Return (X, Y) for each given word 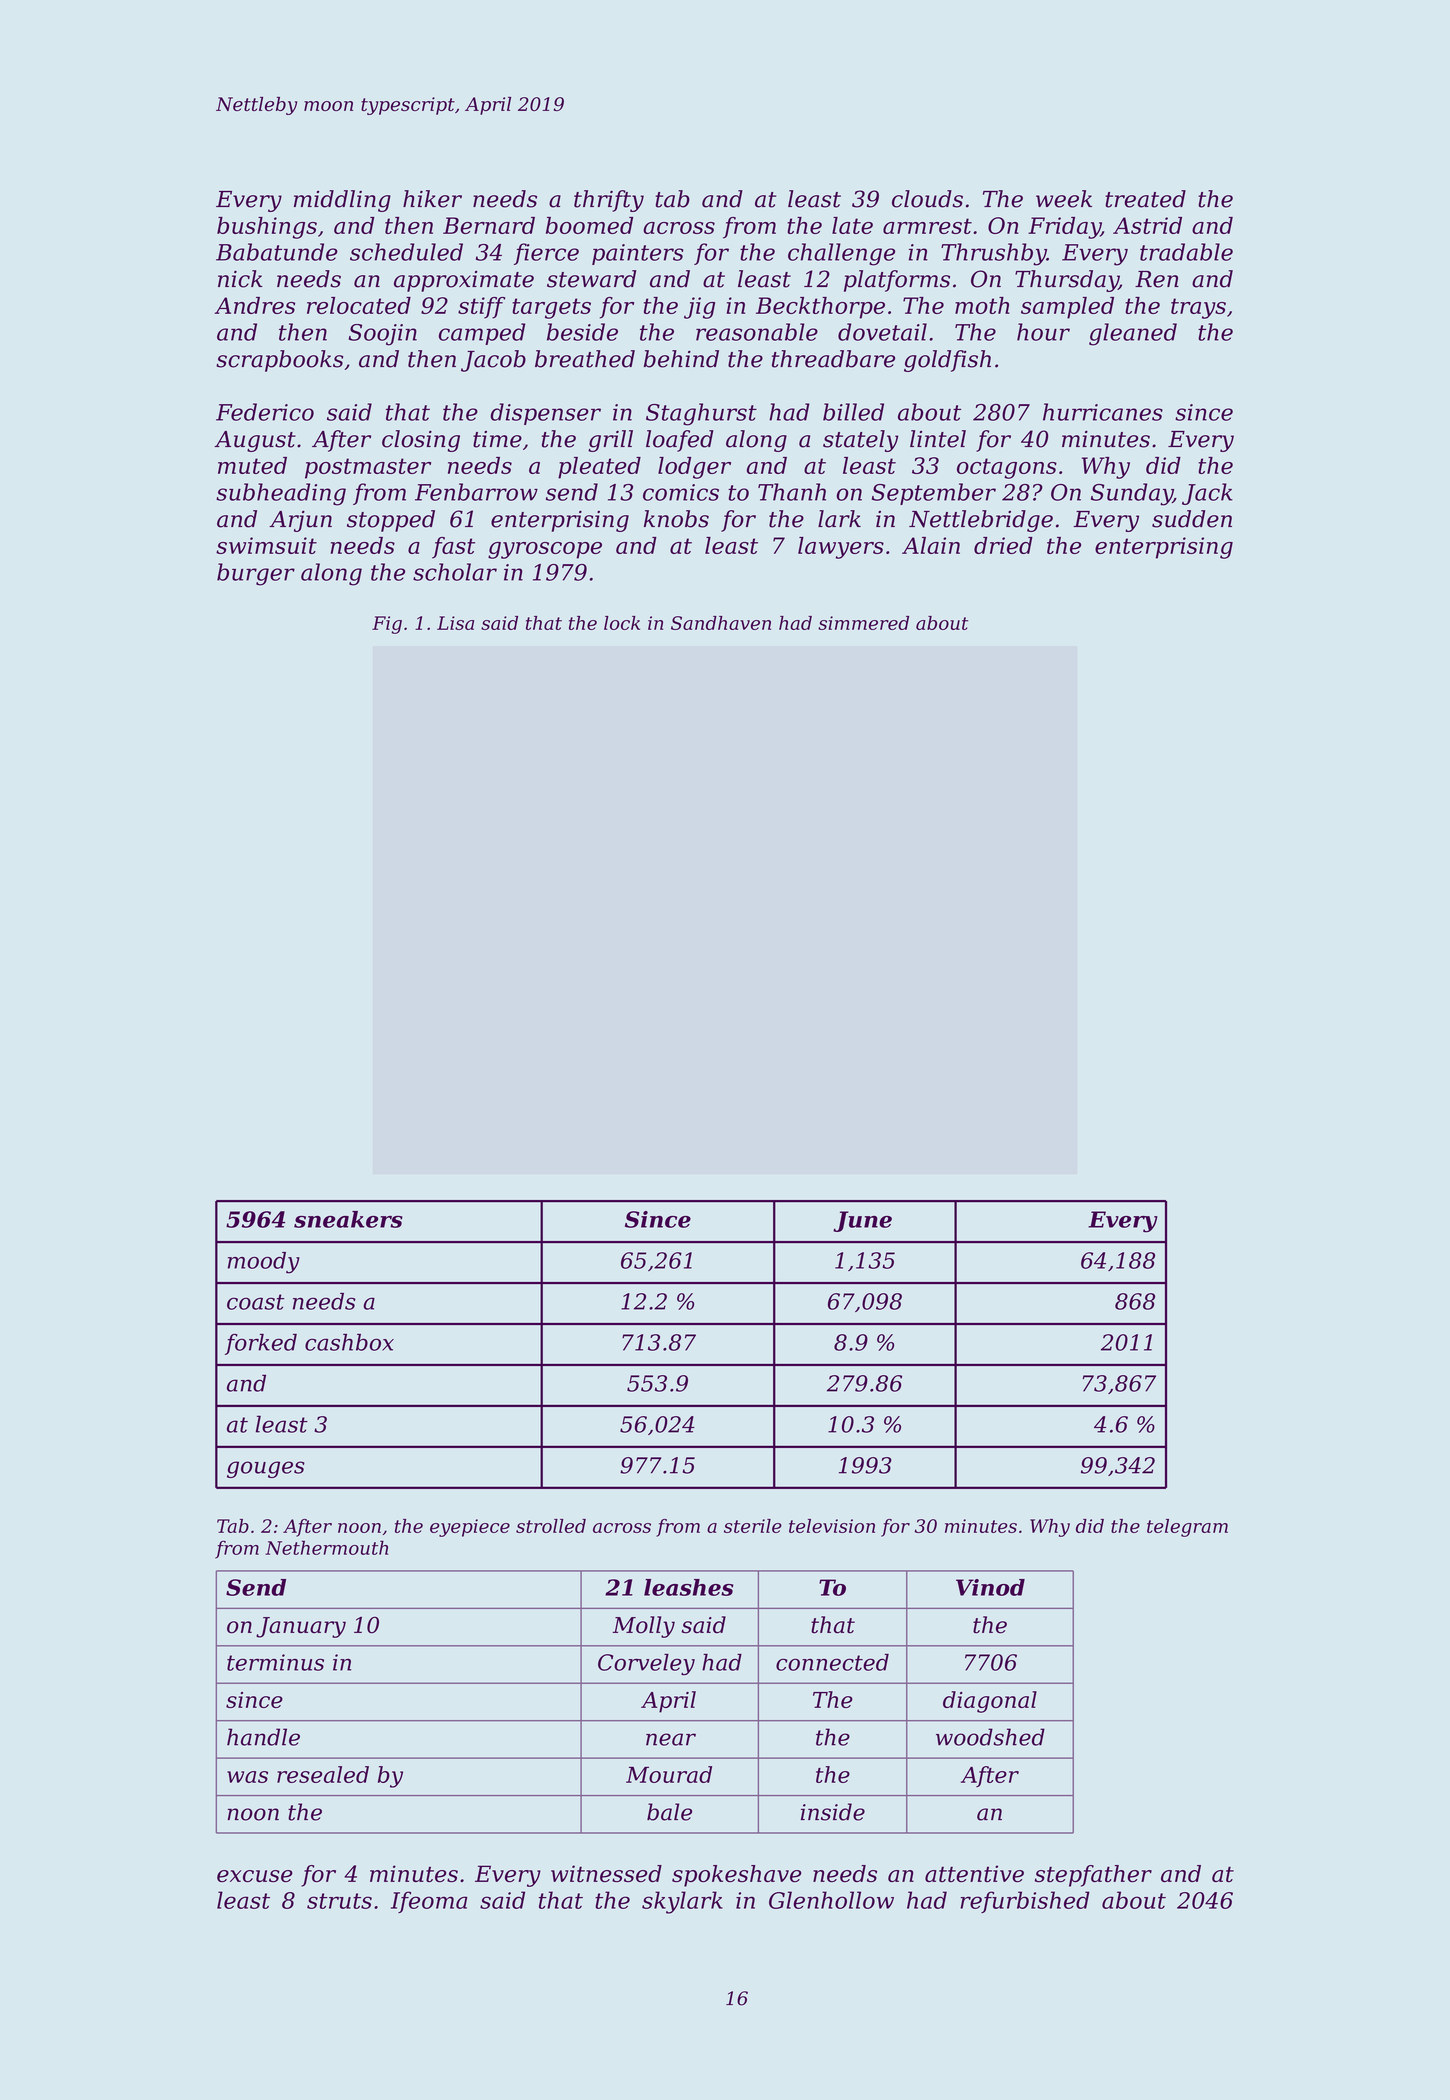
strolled (551, 1526)
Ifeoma (429, 1902)
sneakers (348, 1219)
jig (699, 308)
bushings (267, 228)
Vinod (990, 1587)
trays (1198, 308)
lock (622, 623)
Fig (387, 625)
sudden (1192, 519)
